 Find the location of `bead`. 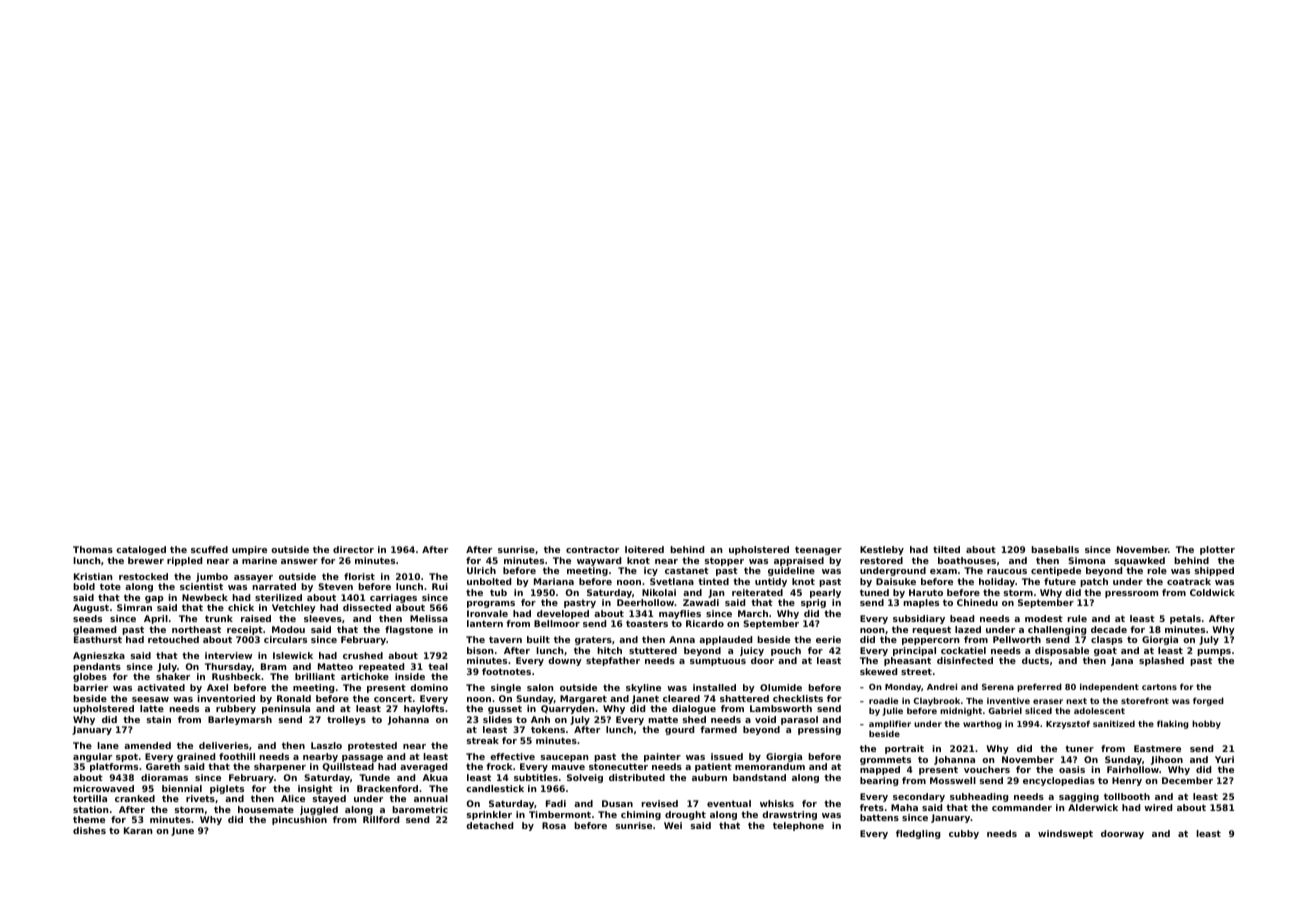

bead is located at coordinates (962, 618).
